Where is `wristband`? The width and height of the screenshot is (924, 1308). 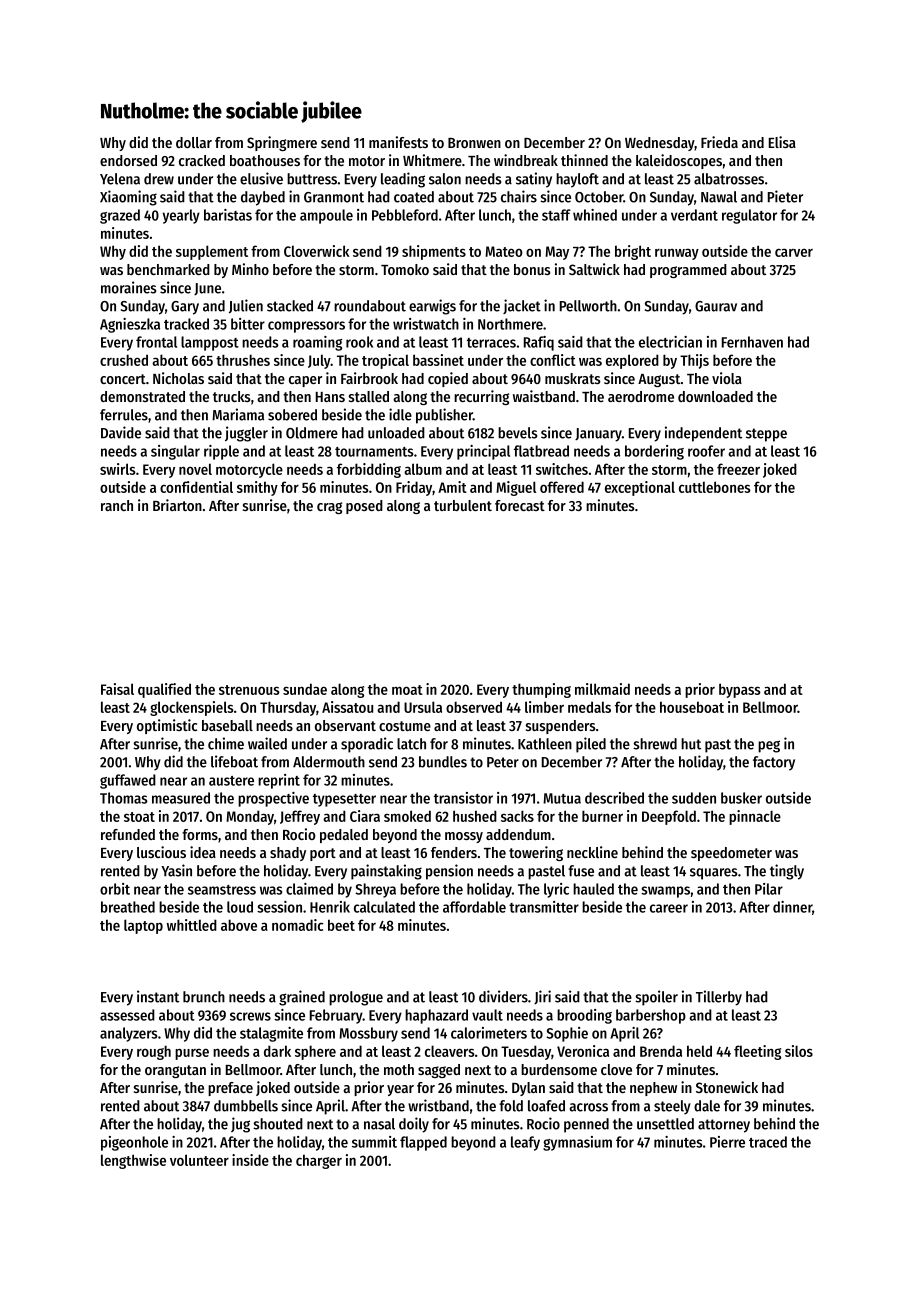
wristband is located at coordinates (438, 1105).
